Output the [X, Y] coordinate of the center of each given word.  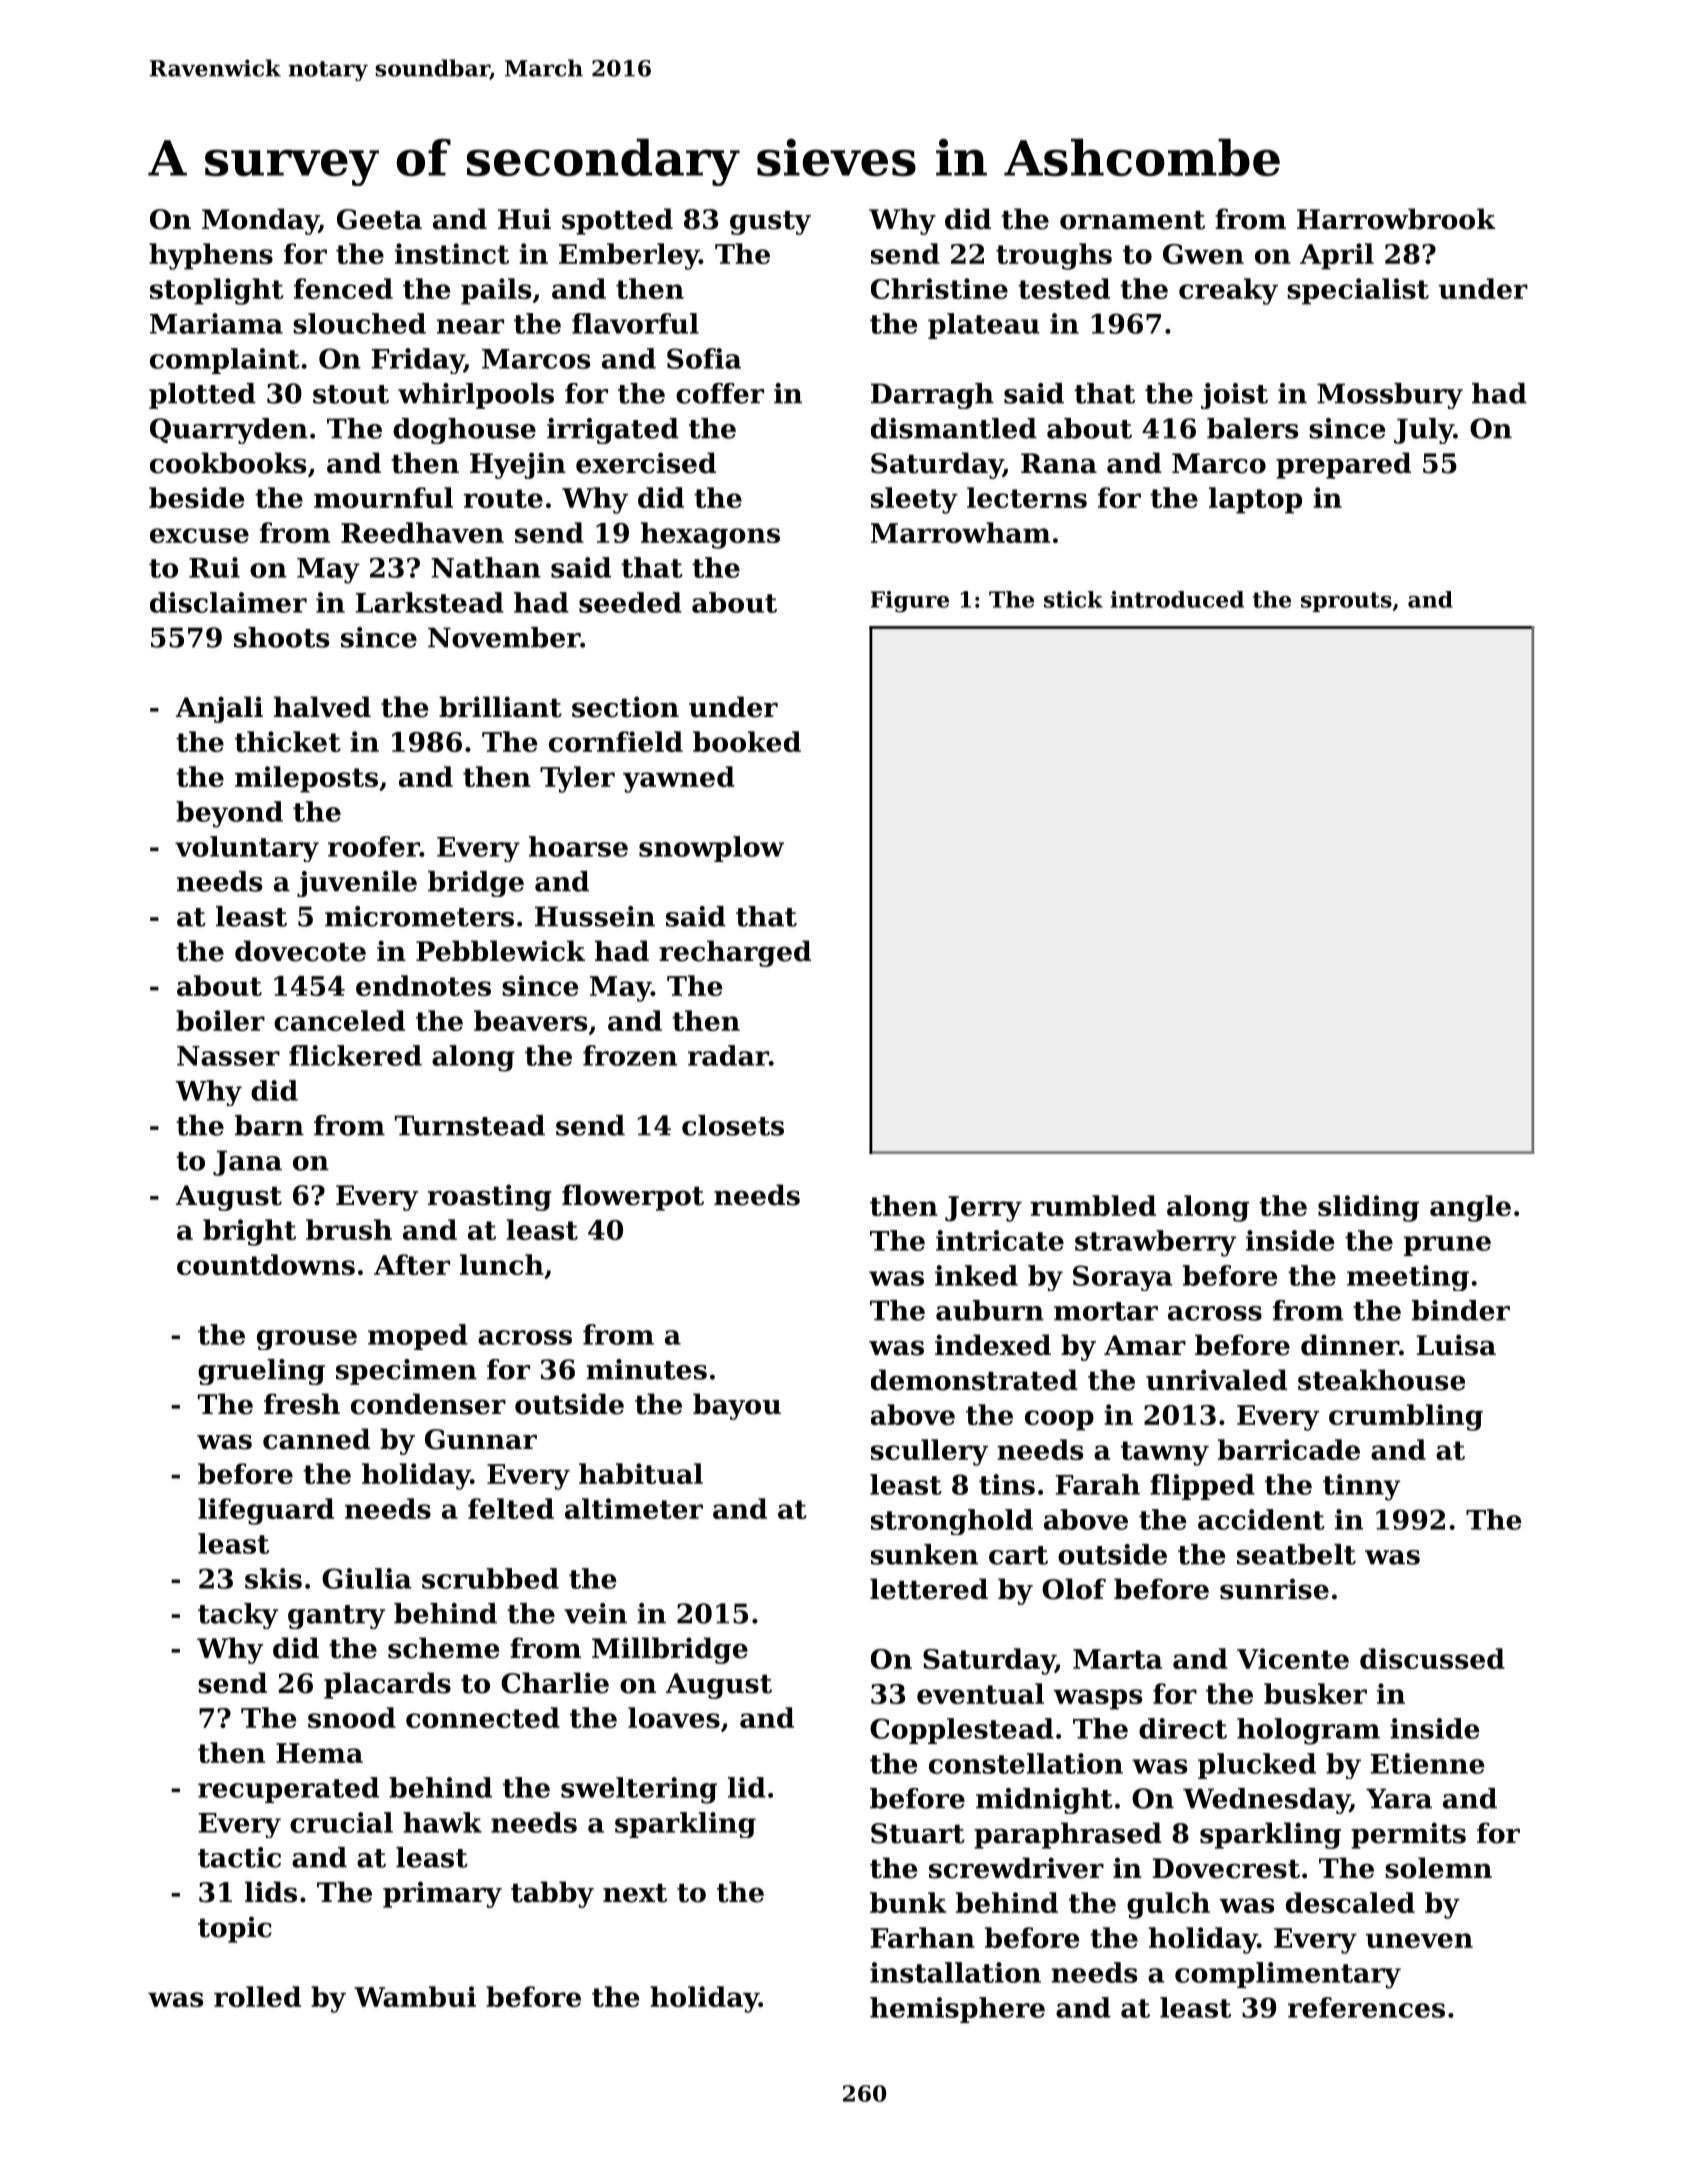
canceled [339, 1020]
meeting [1408, 1278]
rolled [257, 1996]
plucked [1257, 1766]
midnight [1044, 1801]
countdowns [266, 1264]
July [1424, 431]
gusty [770, 223]
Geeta [379, 219]
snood [352, 1717]
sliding [1368, 1208]
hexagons [710, 535]
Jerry [983, 1209]
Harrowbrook [1396, 219]
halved [322, 707]
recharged [735, 953]
